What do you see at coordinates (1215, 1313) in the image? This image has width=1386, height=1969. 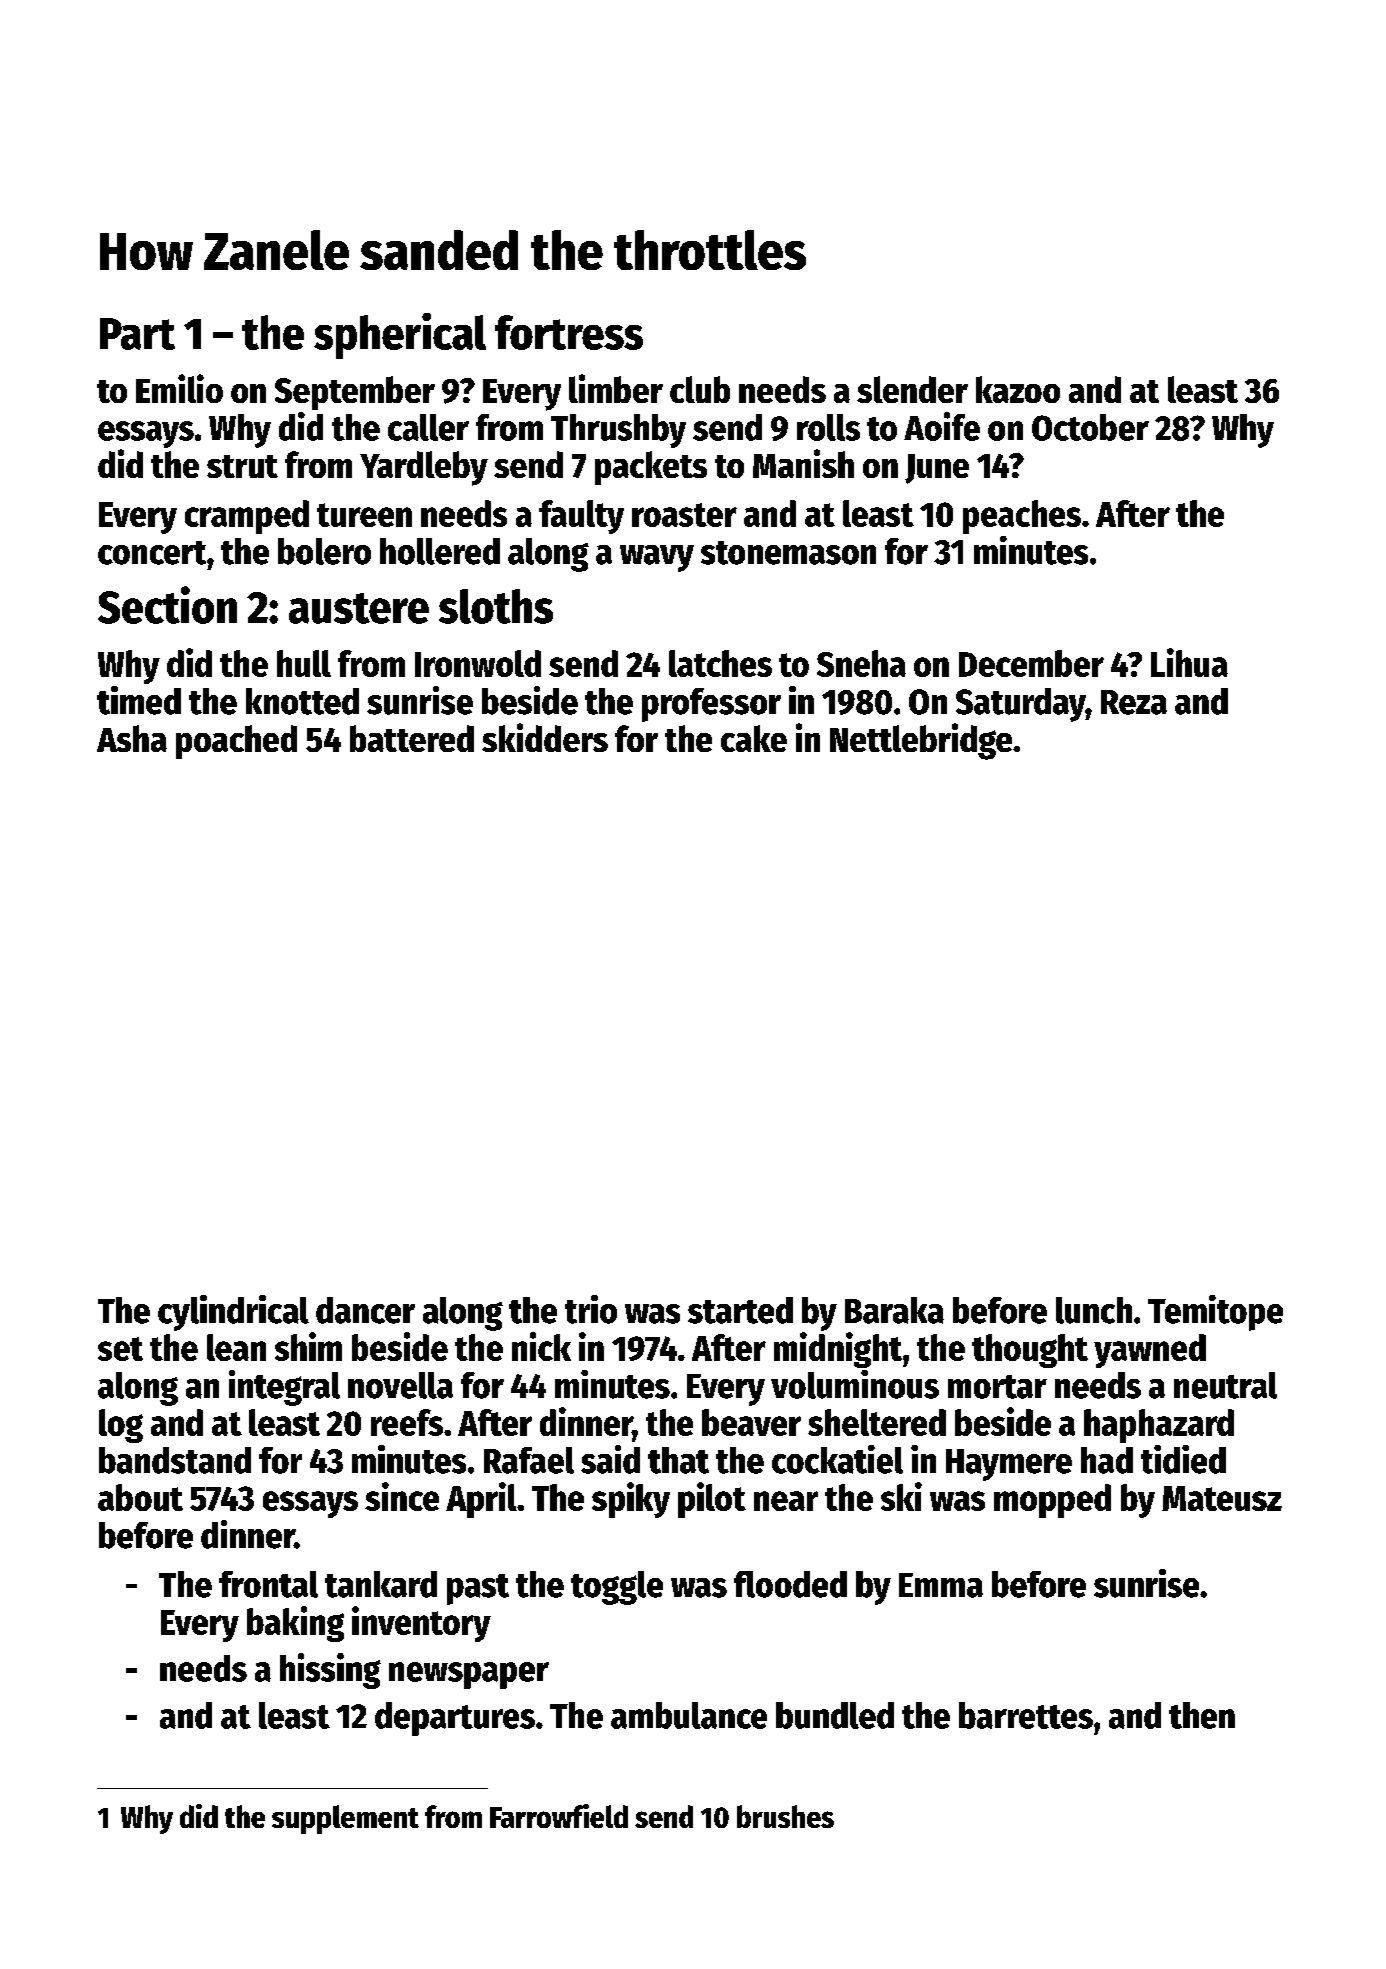 I see `Temitope` at bounding box center [1215, 1313].
